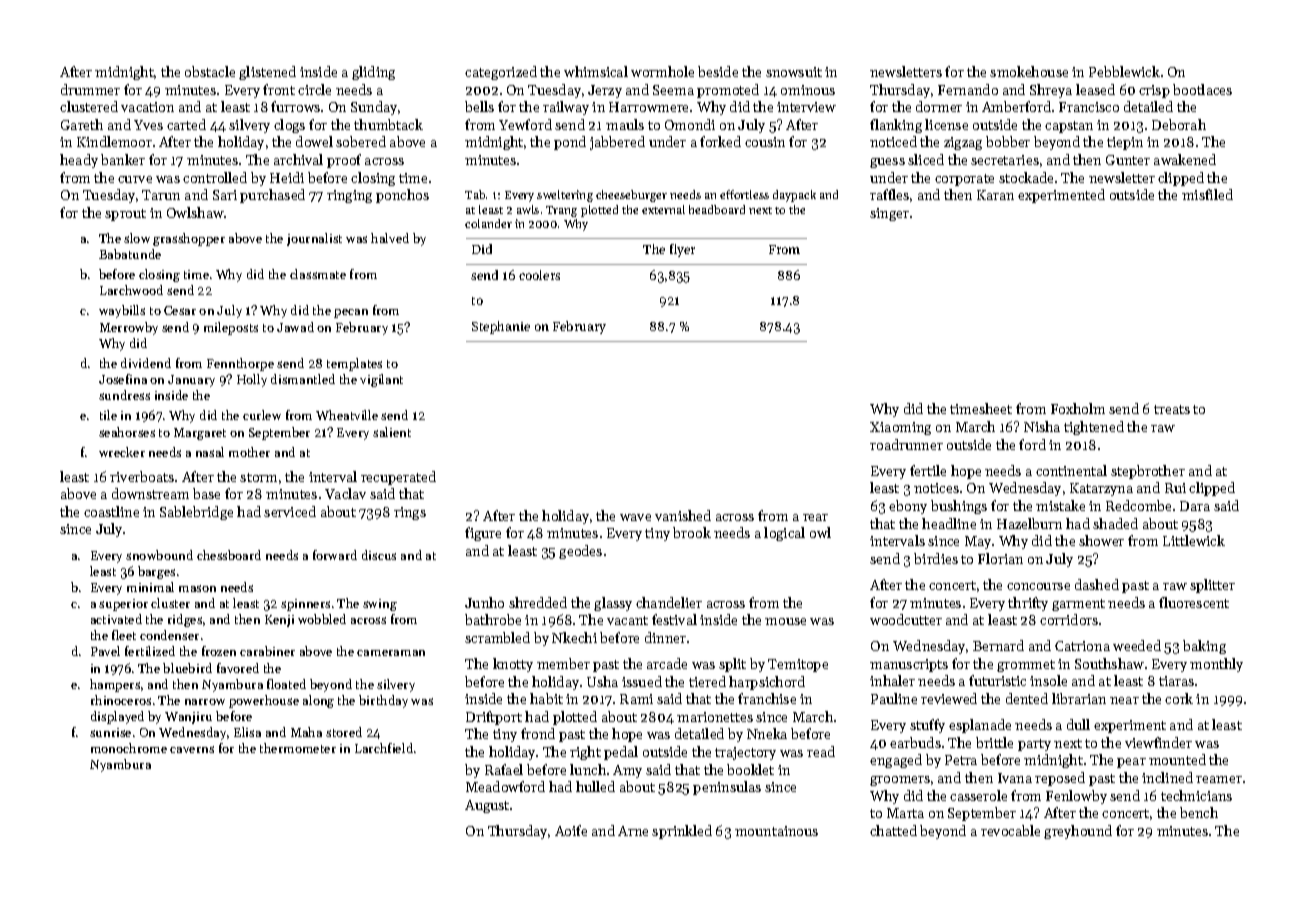  Describe the element at coordinates (1179, 698) in the page. I see `cork` at that location.
